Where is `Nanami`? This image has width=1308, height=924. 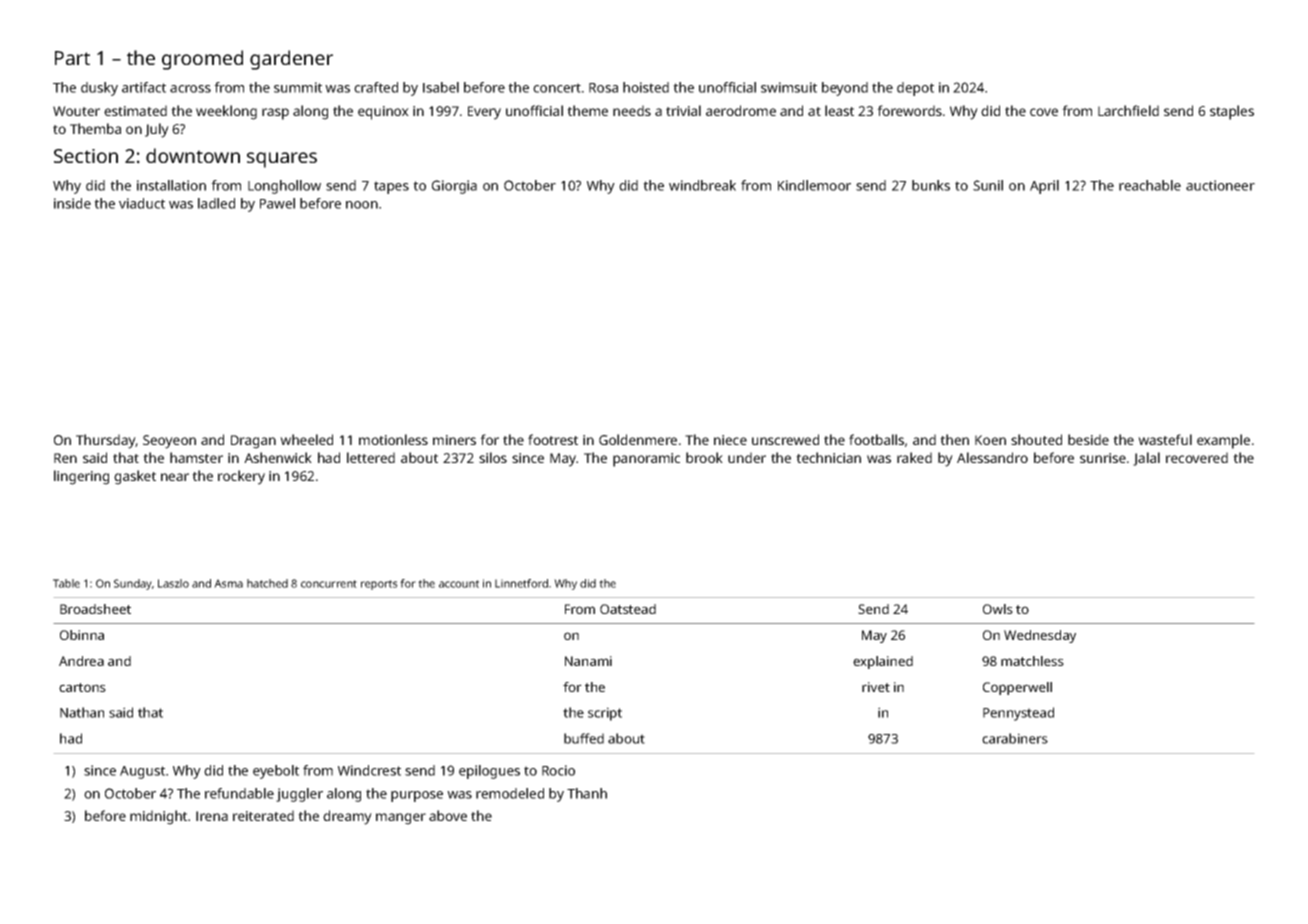
Nanami is located at coordinates (588, 661).
